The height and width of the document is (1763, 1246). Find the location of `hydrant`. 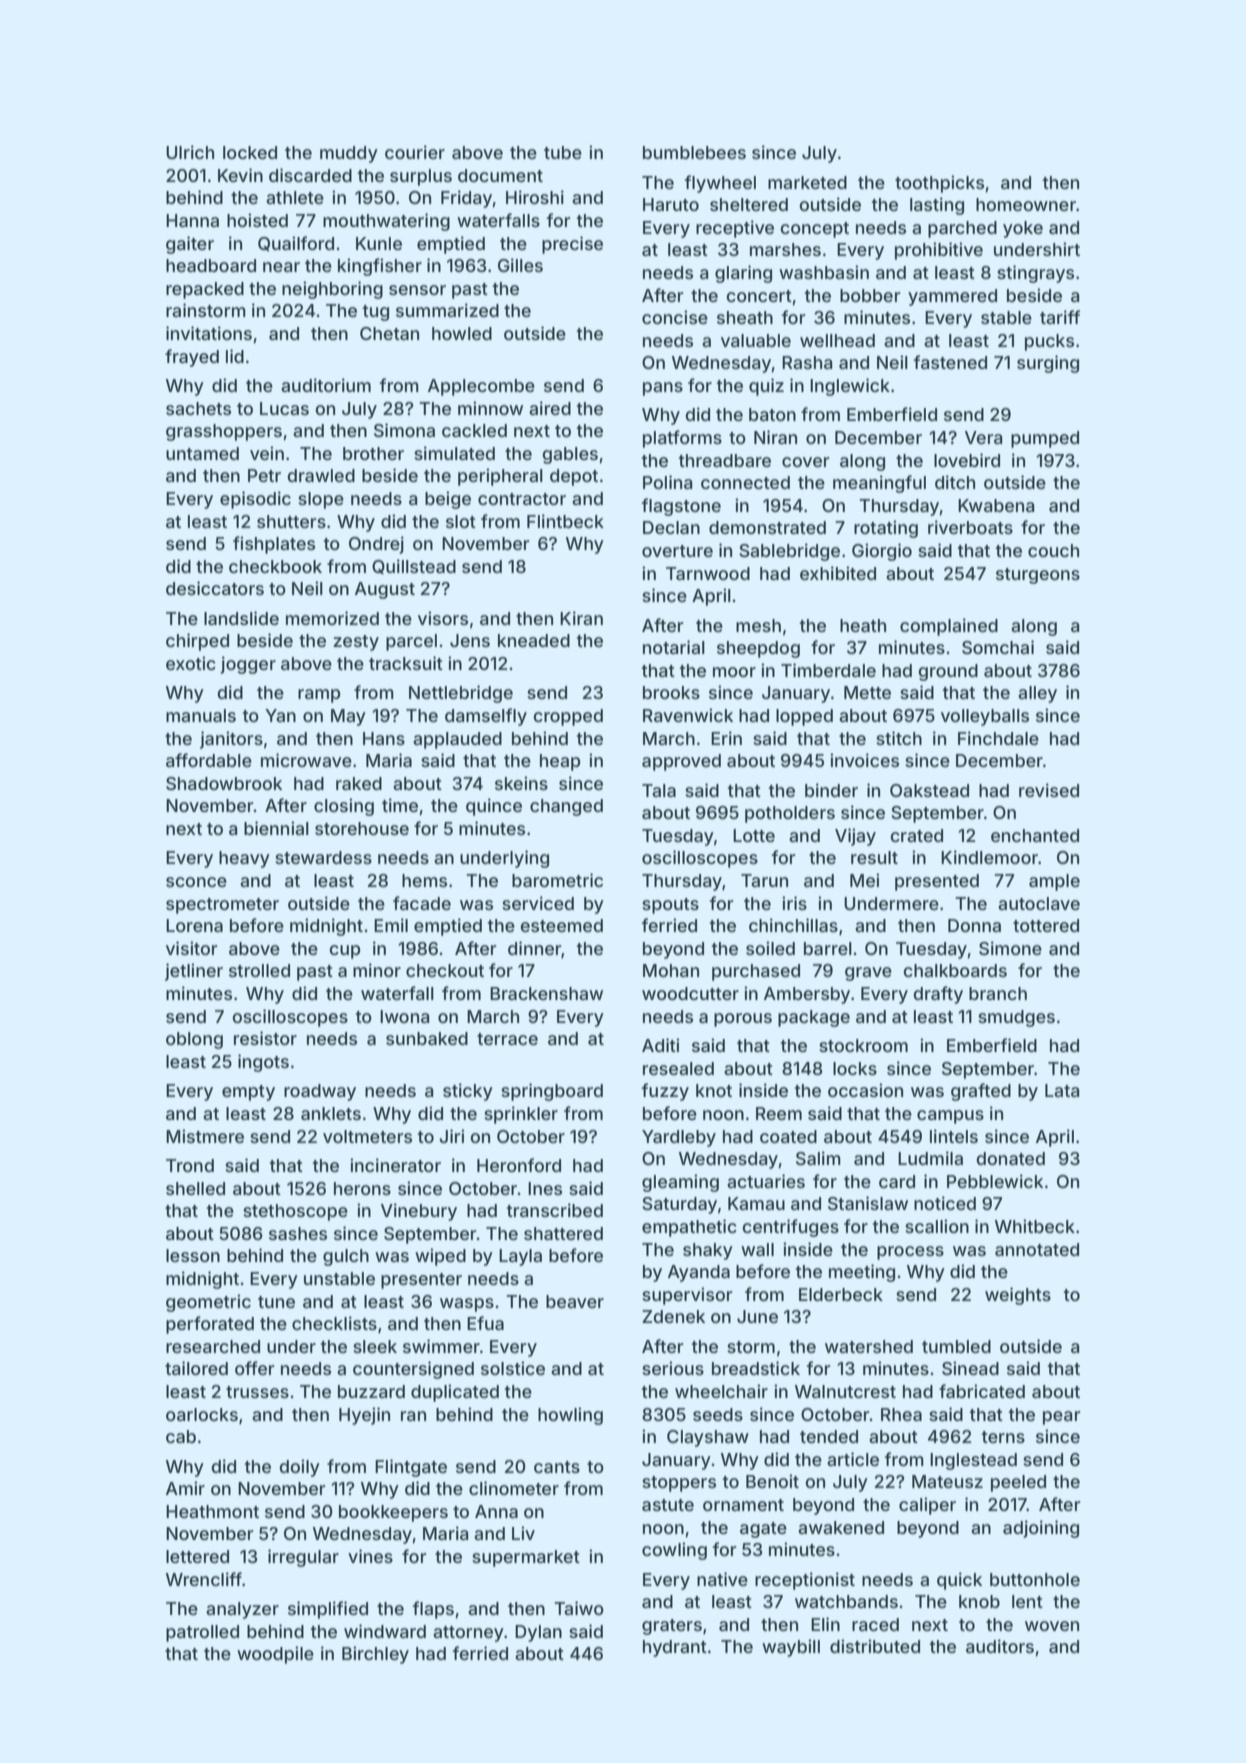

hydrant is located at coordinates (675, 1648).
